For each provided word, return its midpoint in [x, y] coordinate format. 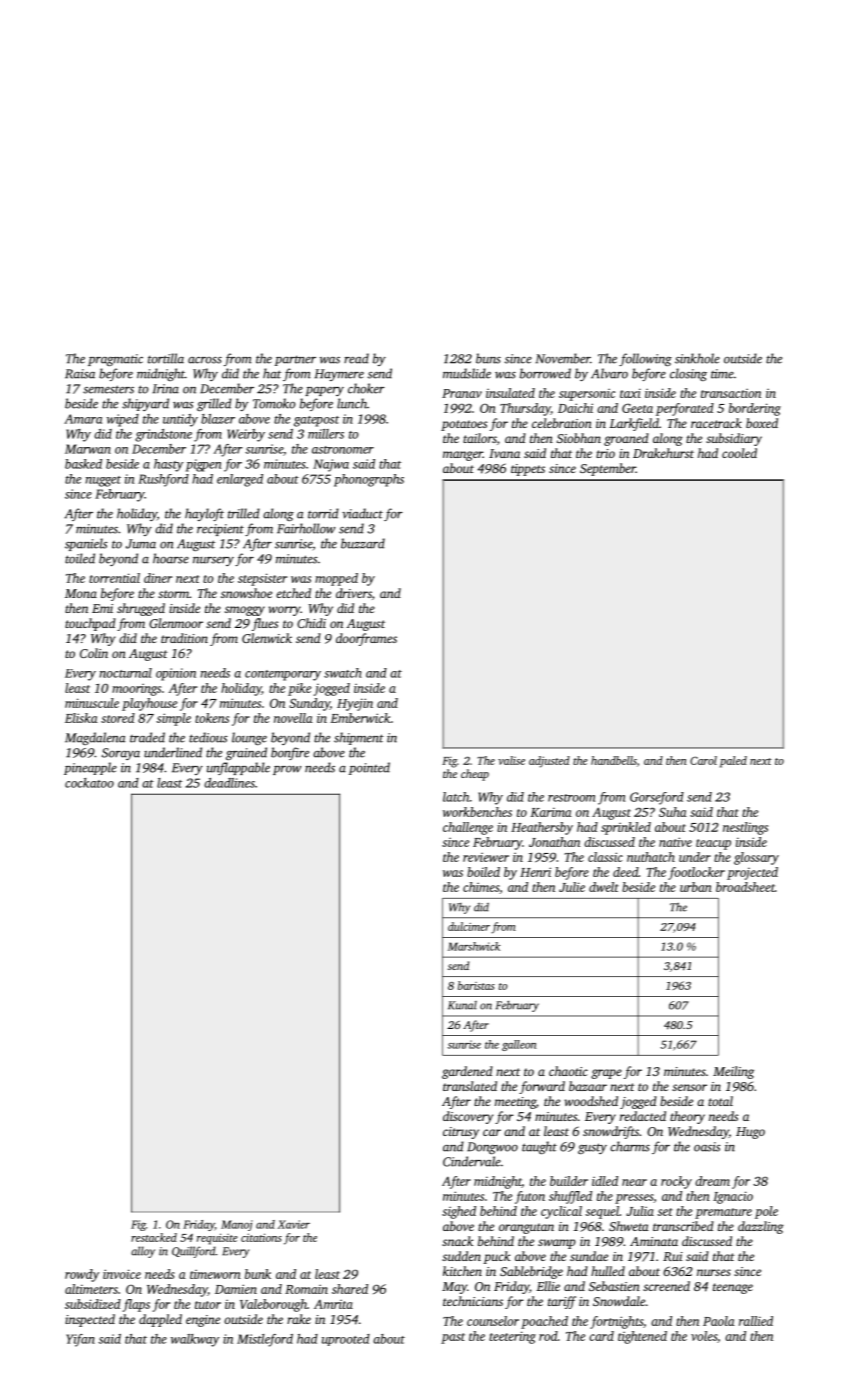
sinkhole [697, 358]
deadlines [229, 783]
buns [488, 358]
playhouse [149, 704]
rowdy [82, 1275]
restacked [154, 1237]
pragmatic [115, 360]
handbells [614, 760]
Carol [703, 760]
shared [350, 1289]
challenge [468, 828]
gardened [467, 1072]
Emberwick [360, 718]
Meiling [733, 1072]
